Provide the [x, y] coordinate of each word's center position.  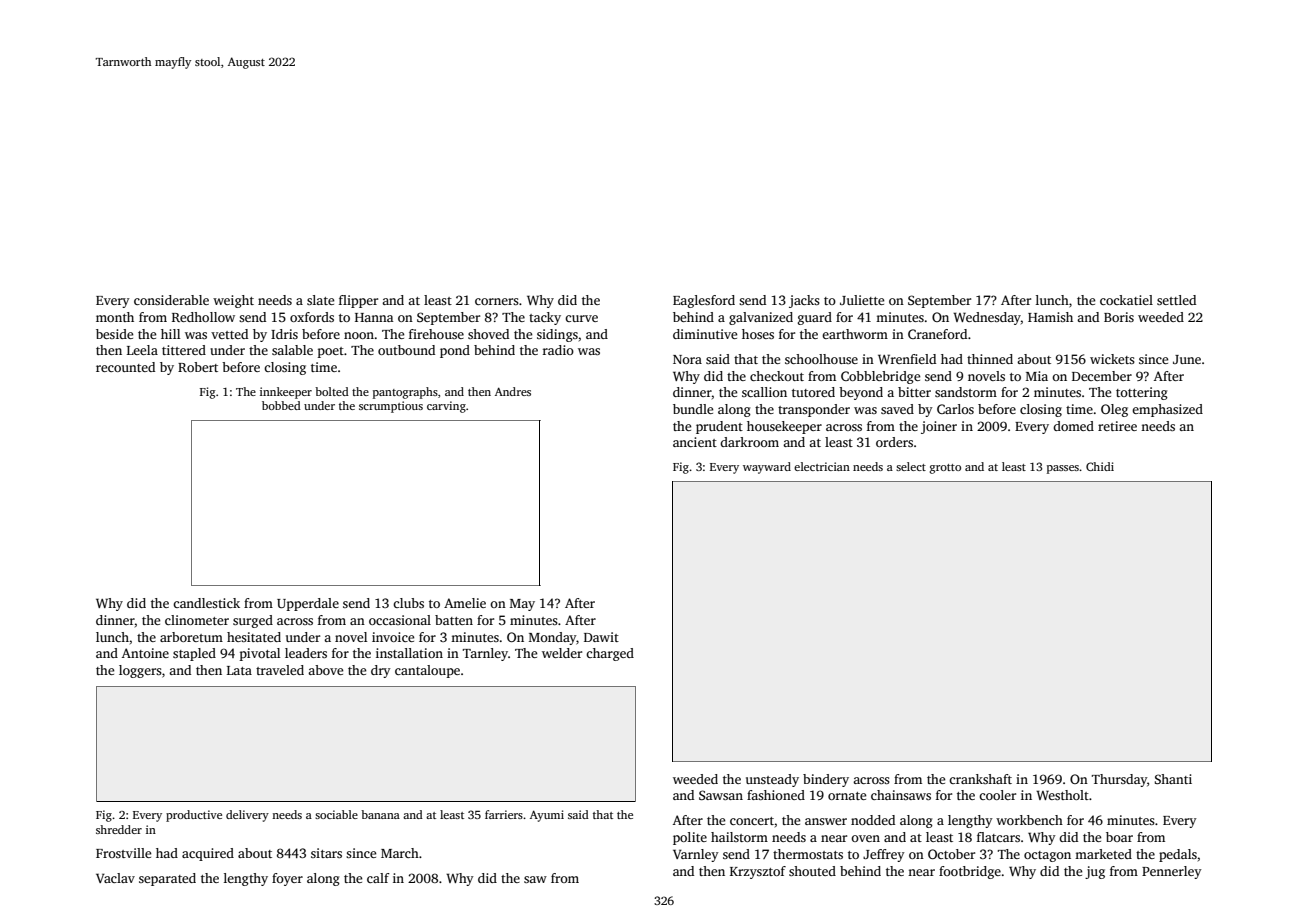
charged [610, 654]
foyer [287, 879]
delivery [247, 816]
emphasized [1167, 410]
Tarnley [485, 654]
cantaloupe [427, 671]
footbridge [970, 872]
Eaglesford [704, 301]
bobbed [281, 405]
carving [446, 407]
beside [114, 334]
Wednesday [987, 318]
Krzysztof [758, 872]
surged [253, 621]
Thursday [1119, 780]
